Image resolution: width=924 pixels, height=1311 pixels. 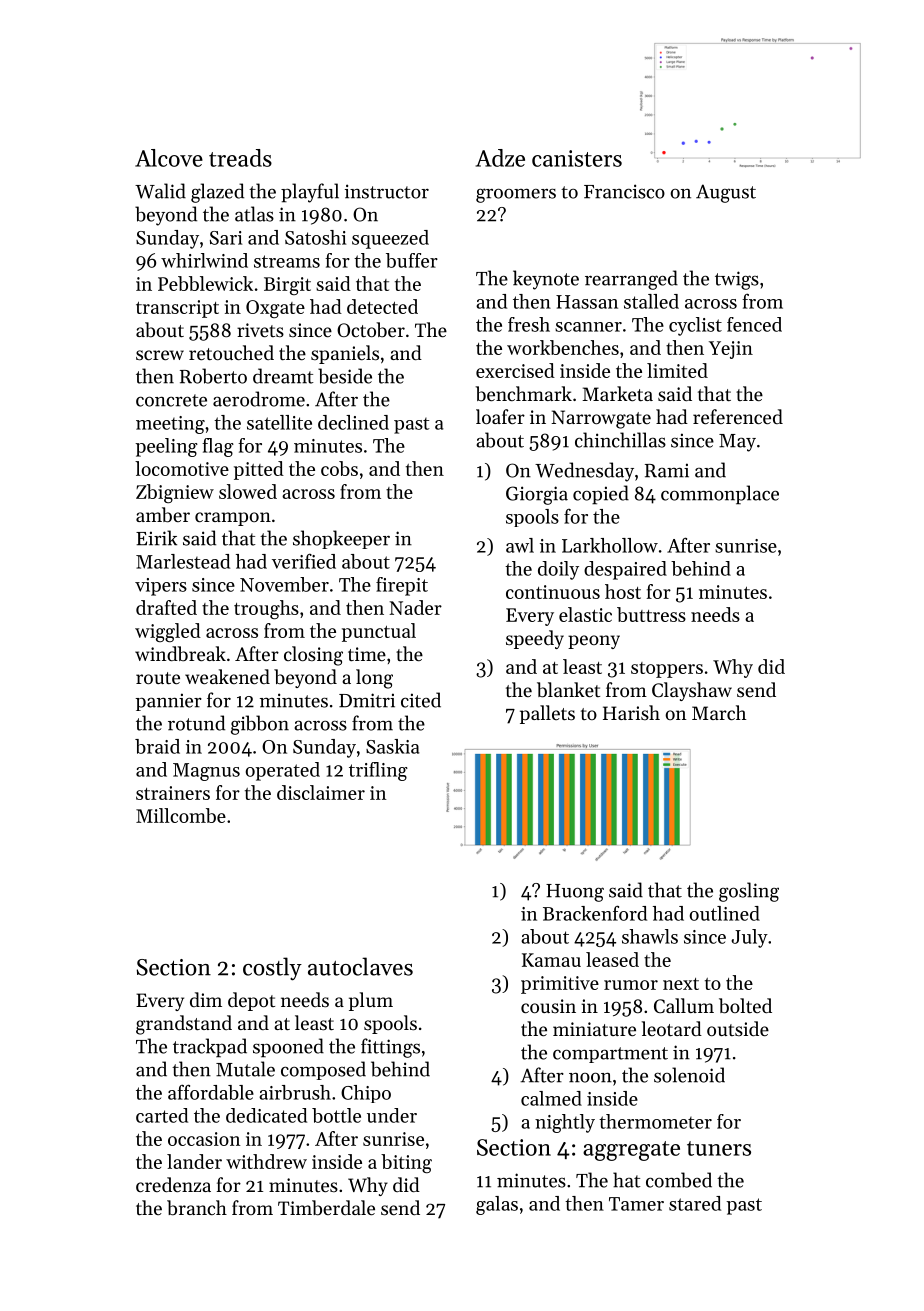 I want to click on peony, so click(x=594, y=642).
